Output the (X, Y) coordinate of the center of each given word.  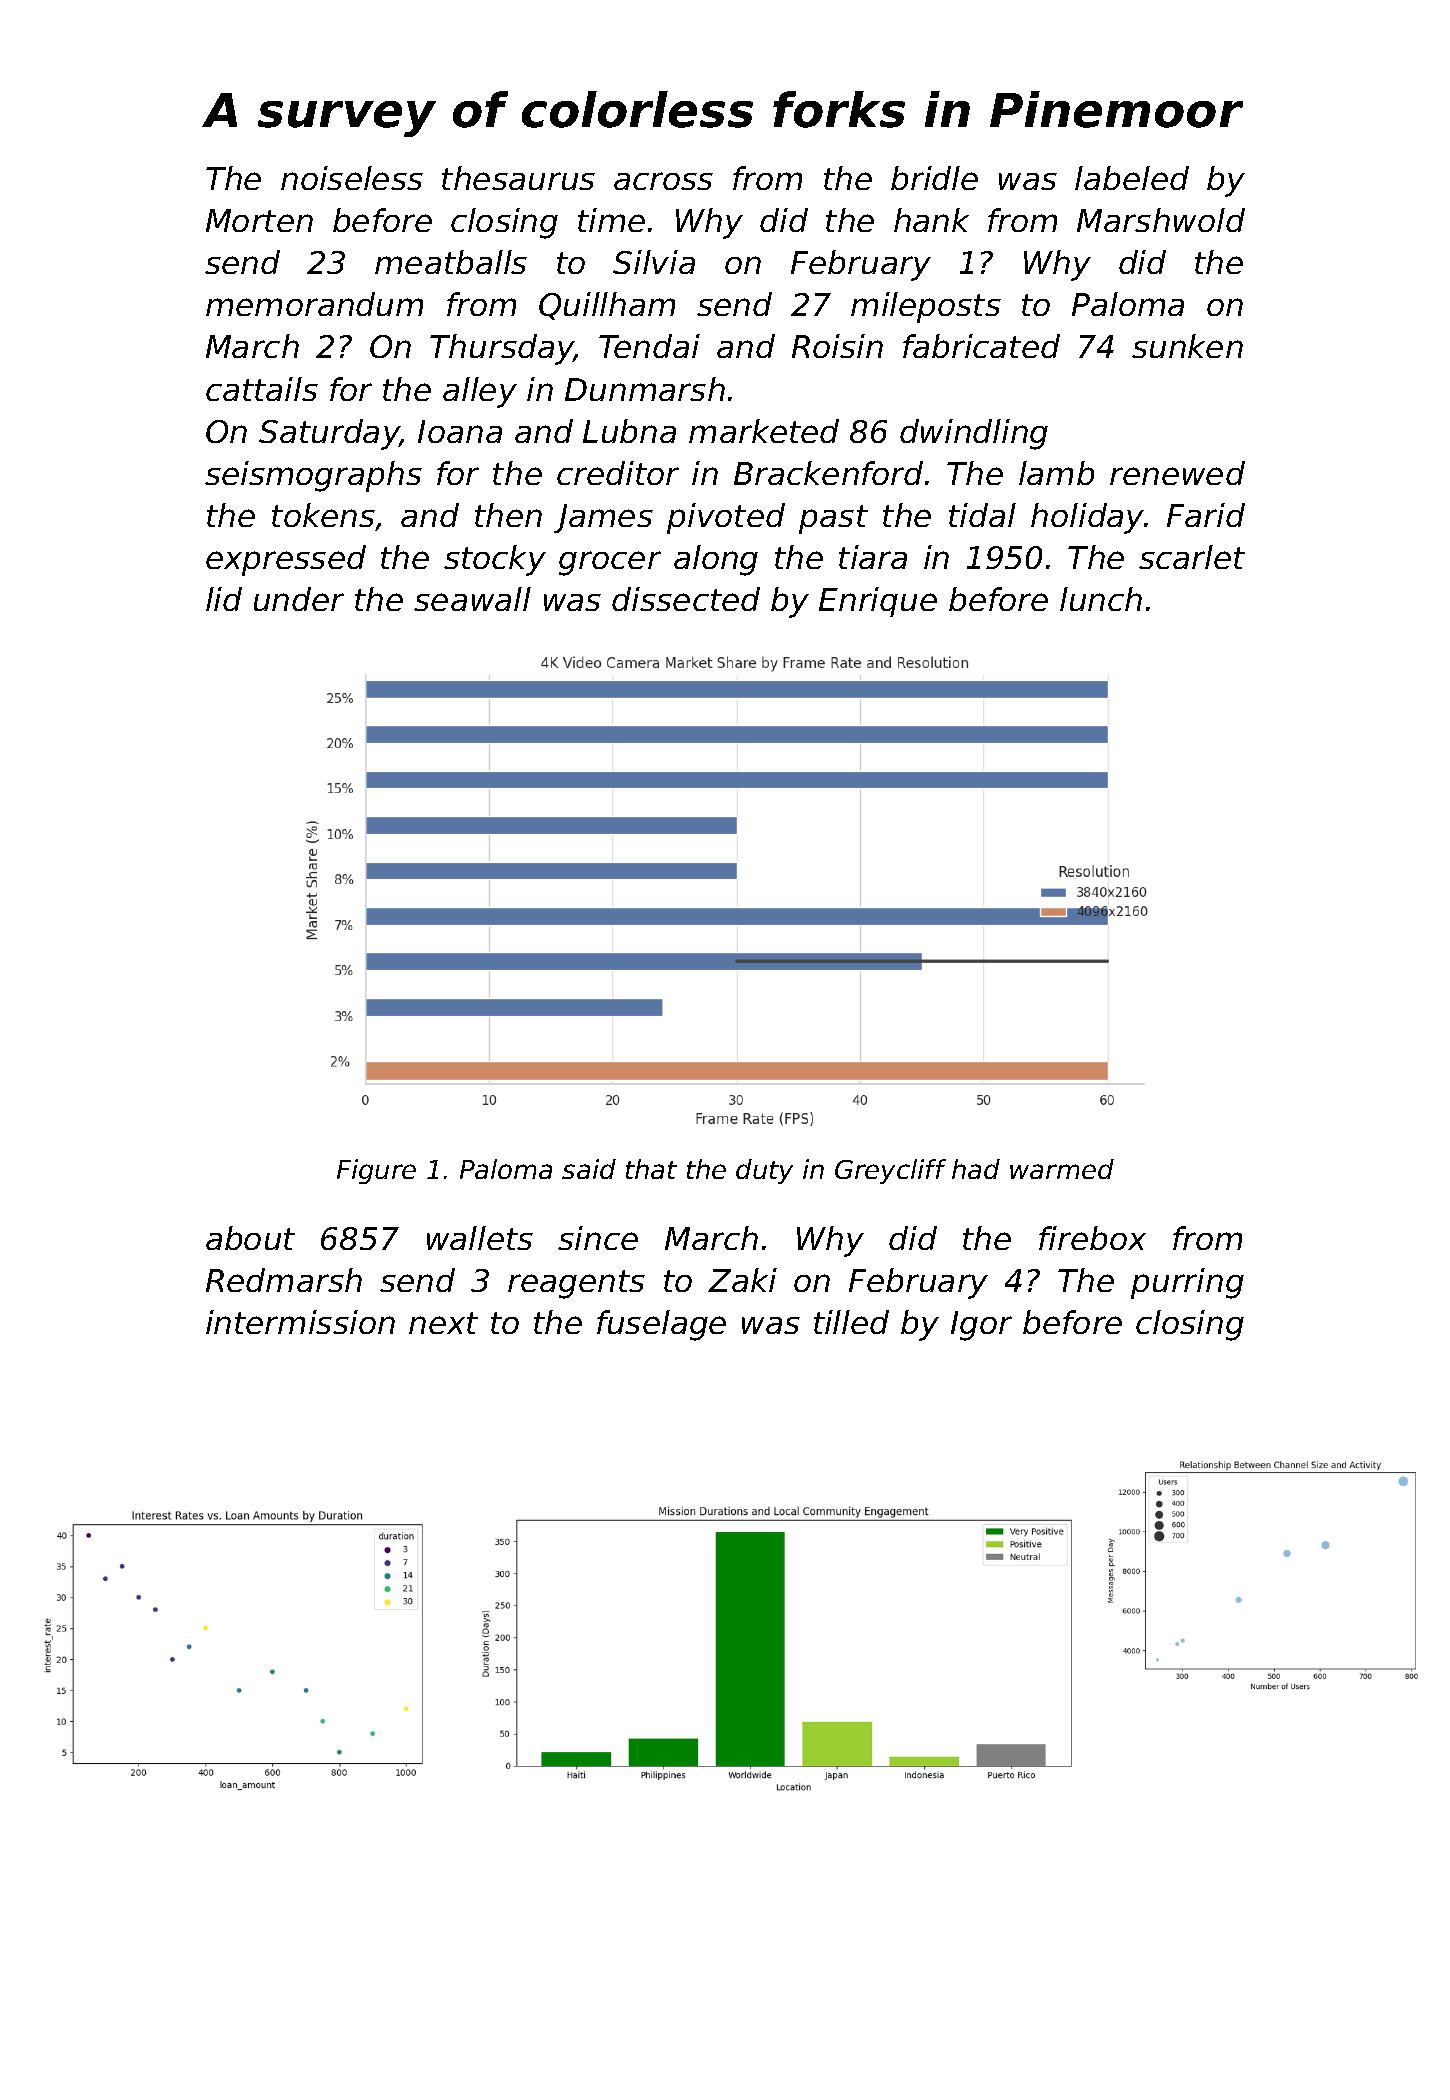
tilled (851, 1322)
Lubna (629, 431)
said (589, 1169)
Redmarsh (284, 1280)
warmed (1062, 1169)
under (299, 599)
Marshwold (1161, 220)
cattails (262, 389)
